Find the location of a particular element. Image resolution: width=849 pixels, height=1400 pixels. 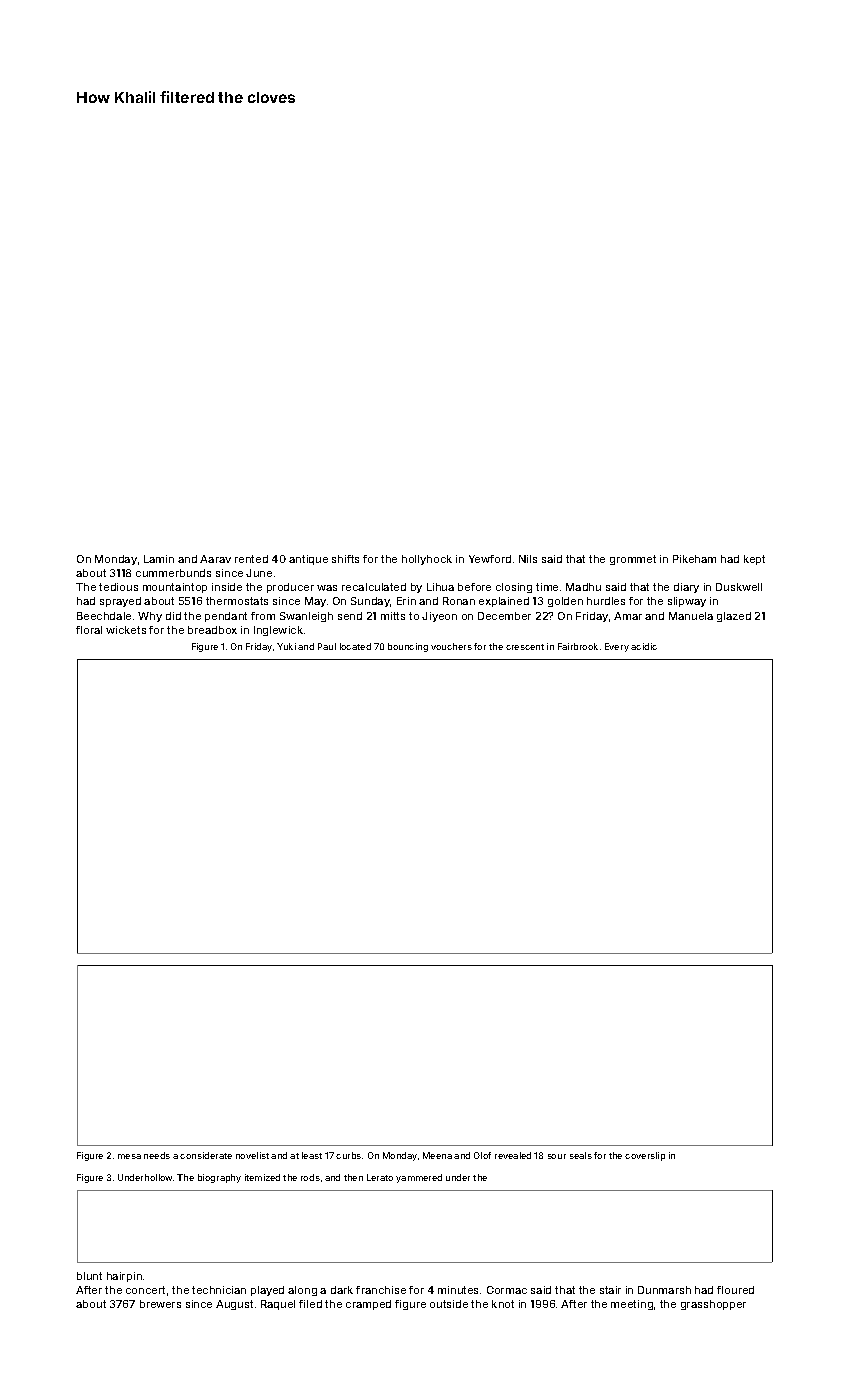

grommet is located at coordinates (633, 560).
